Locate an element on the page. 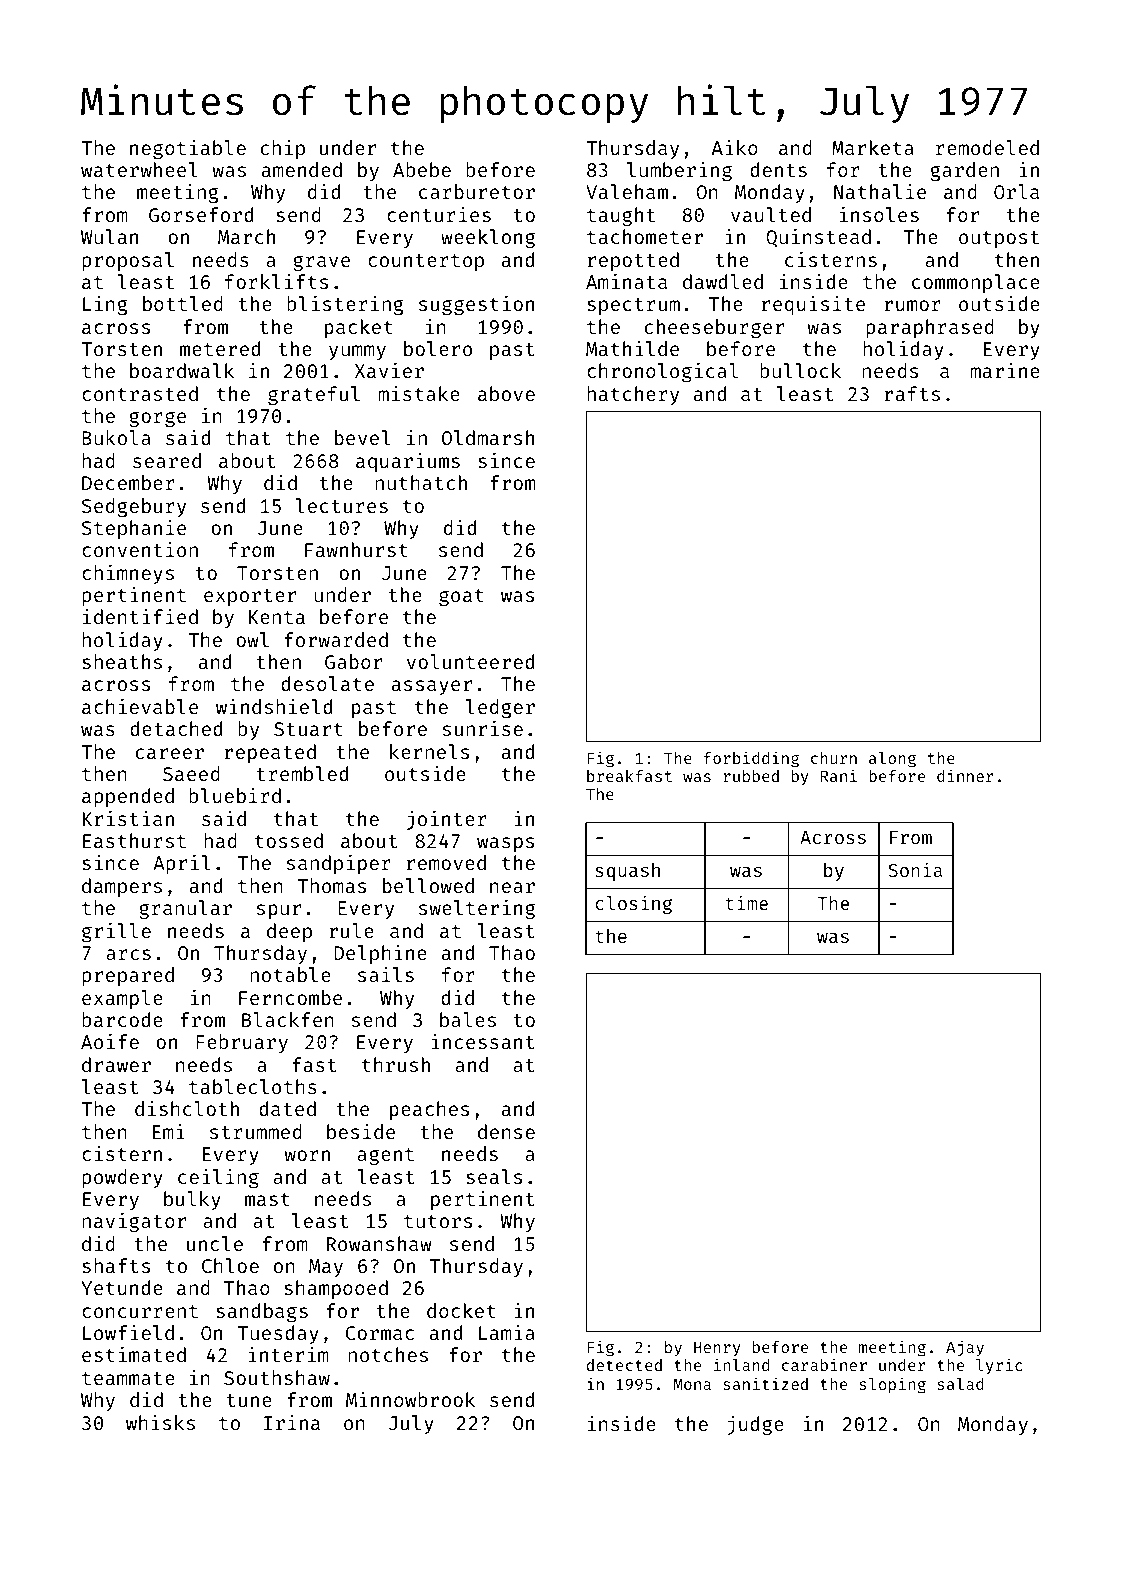  rafts is located at coordinates (912, 393).
